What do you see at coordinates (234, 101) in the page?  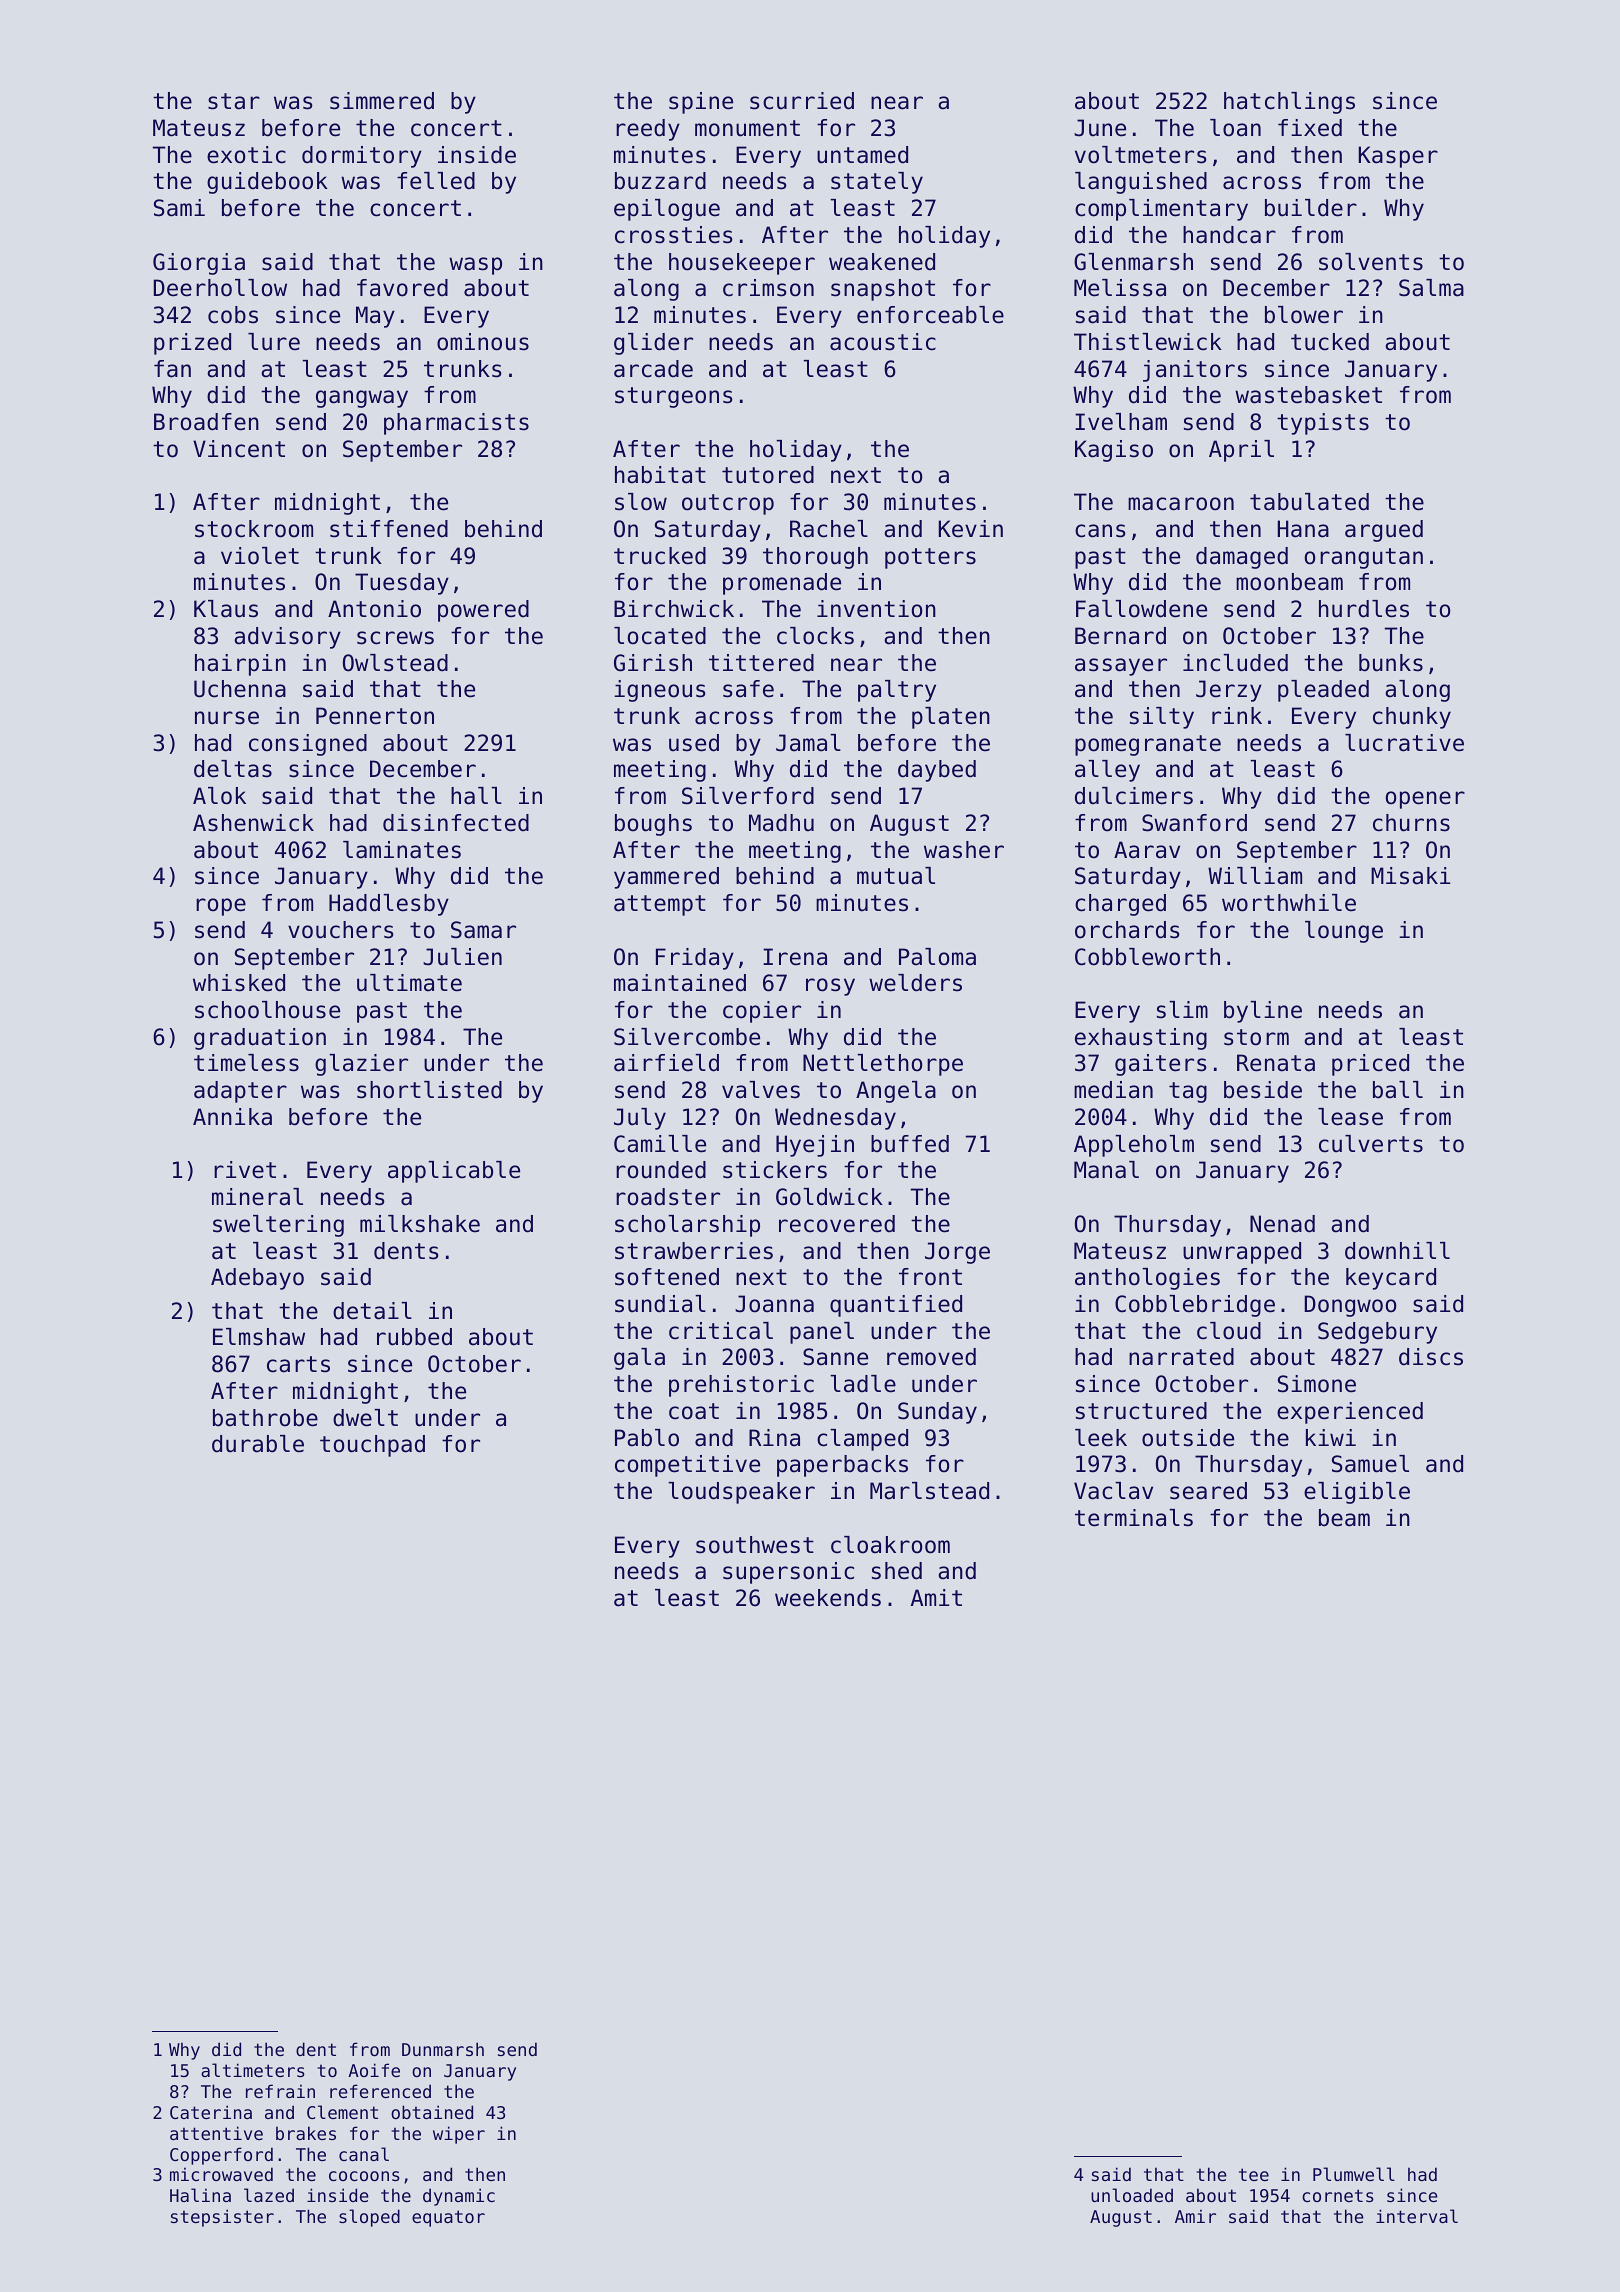 I see `star` at bounding box center [234, 101].
